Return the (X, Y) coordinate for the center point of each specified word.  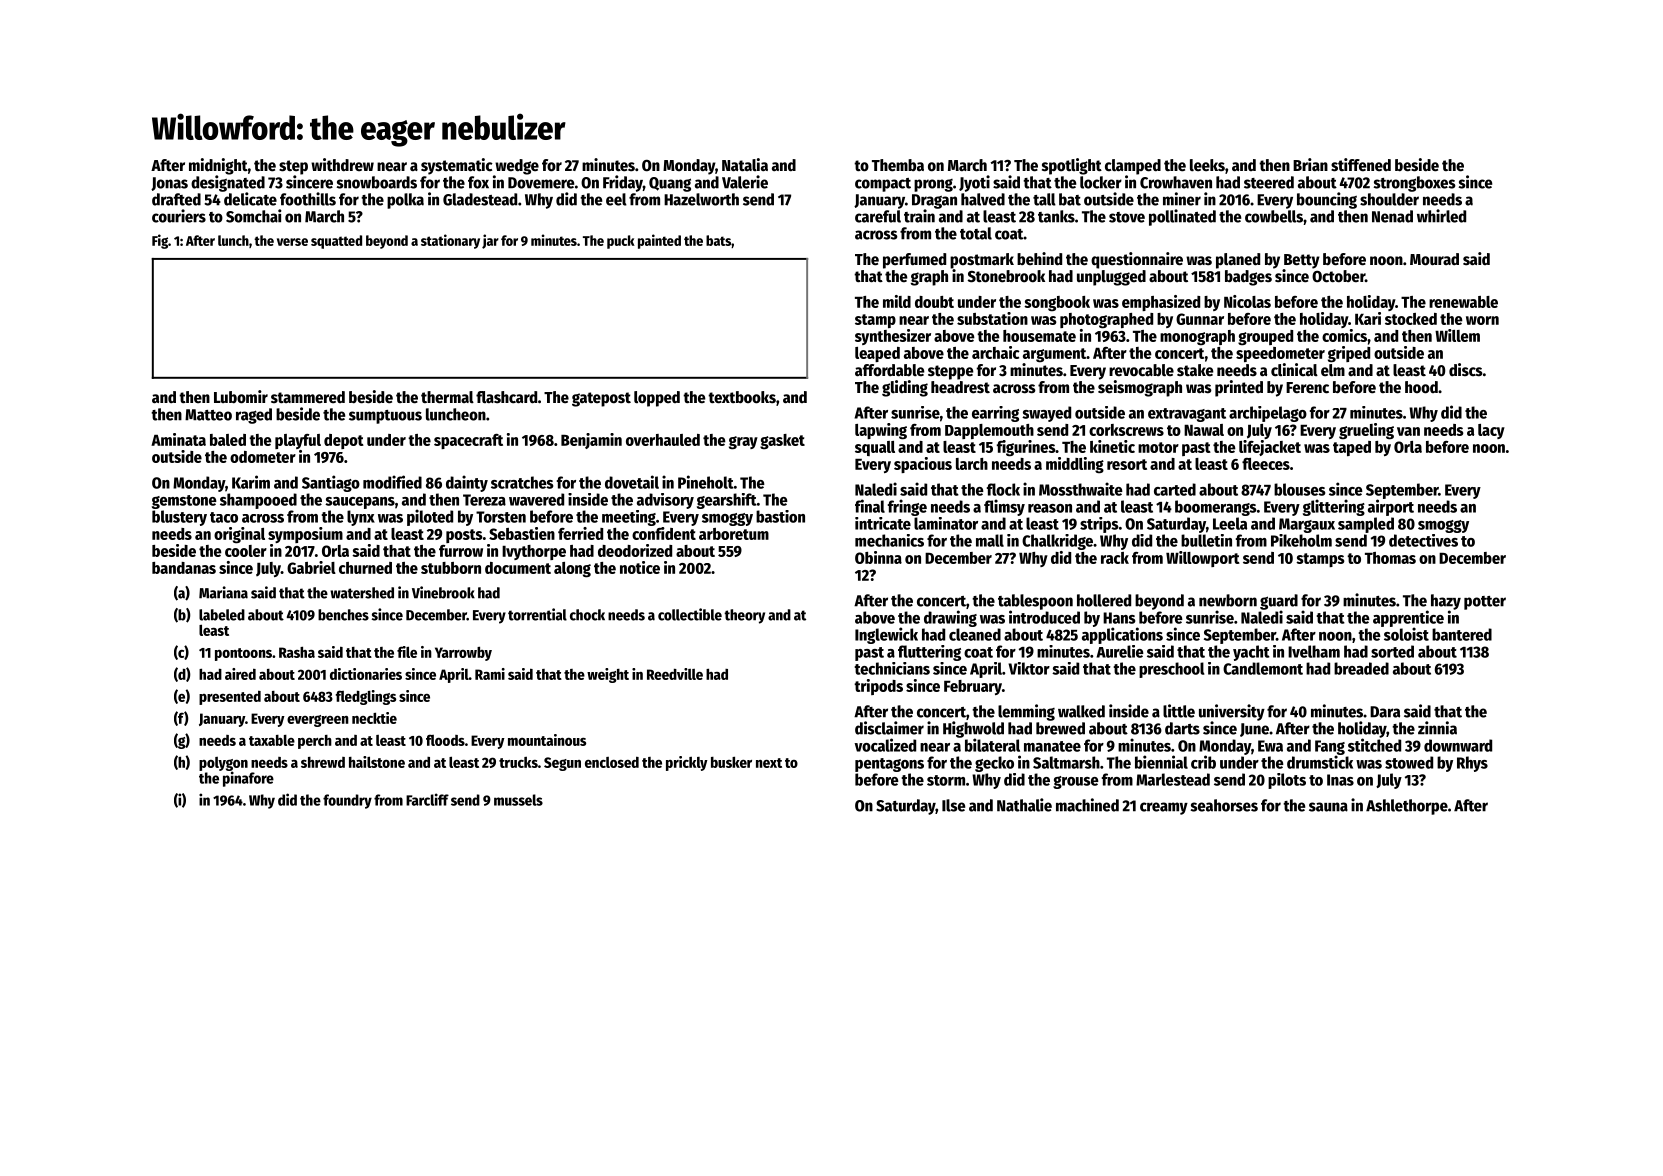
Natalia (745, 164)
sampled (1366, 525)
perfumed (914, 261)
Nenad (1392, 216)
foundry (347, 801)
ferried (580, 533)
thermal (447, 397)
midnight (218, 166)
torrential (537, 614)
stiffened (1361, 165)
